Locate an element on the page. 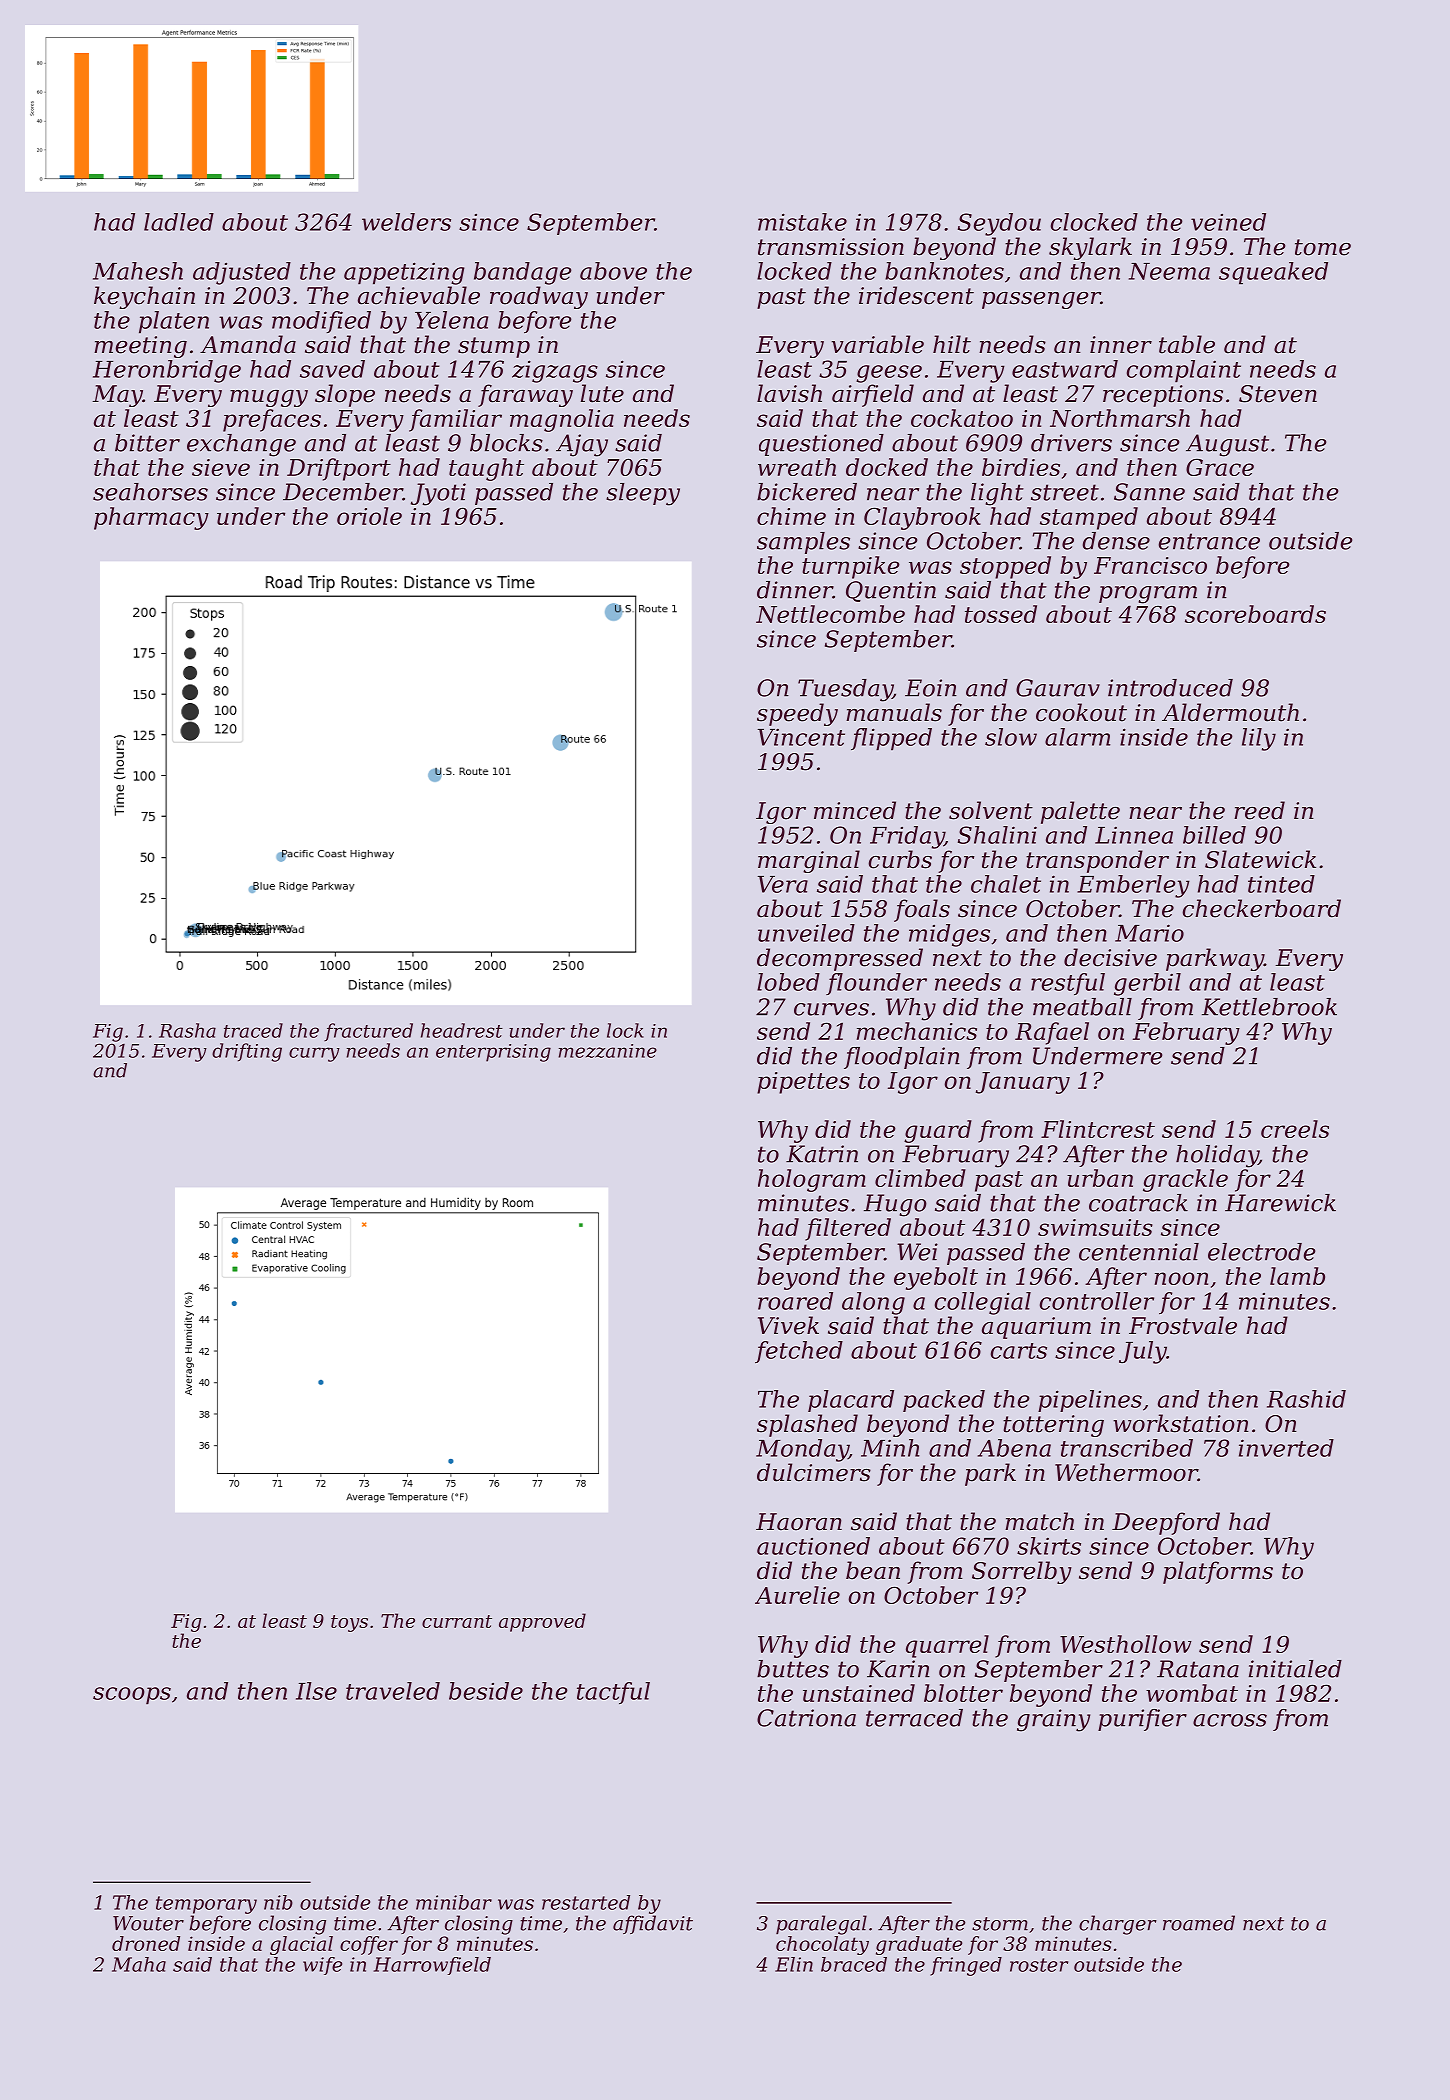 This page has width=1450, height=2100. Wouter is located at coordinates (148, 1923).
